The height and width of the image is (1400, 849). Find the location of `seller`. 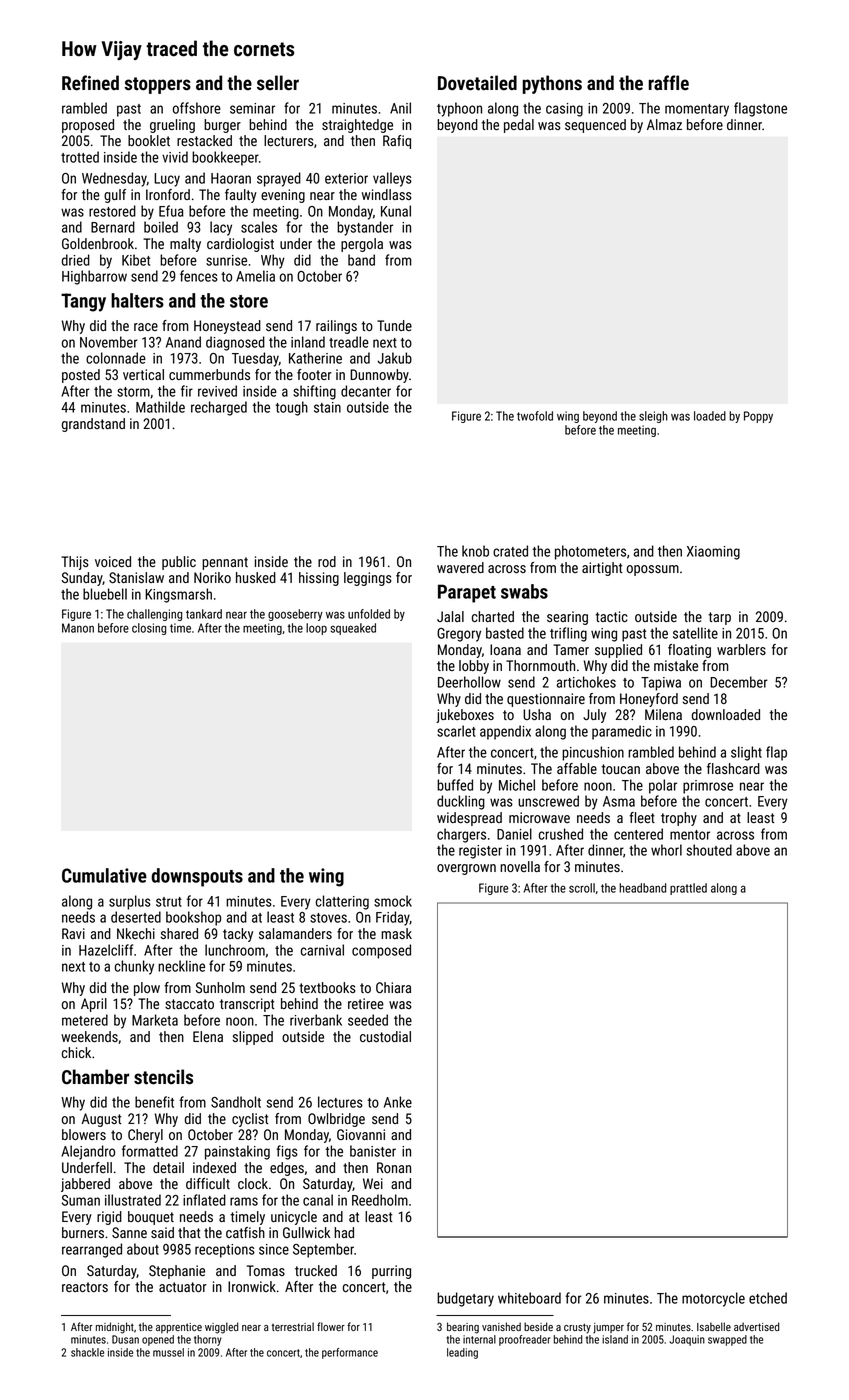

seller is located at coordinates (278, 83).
